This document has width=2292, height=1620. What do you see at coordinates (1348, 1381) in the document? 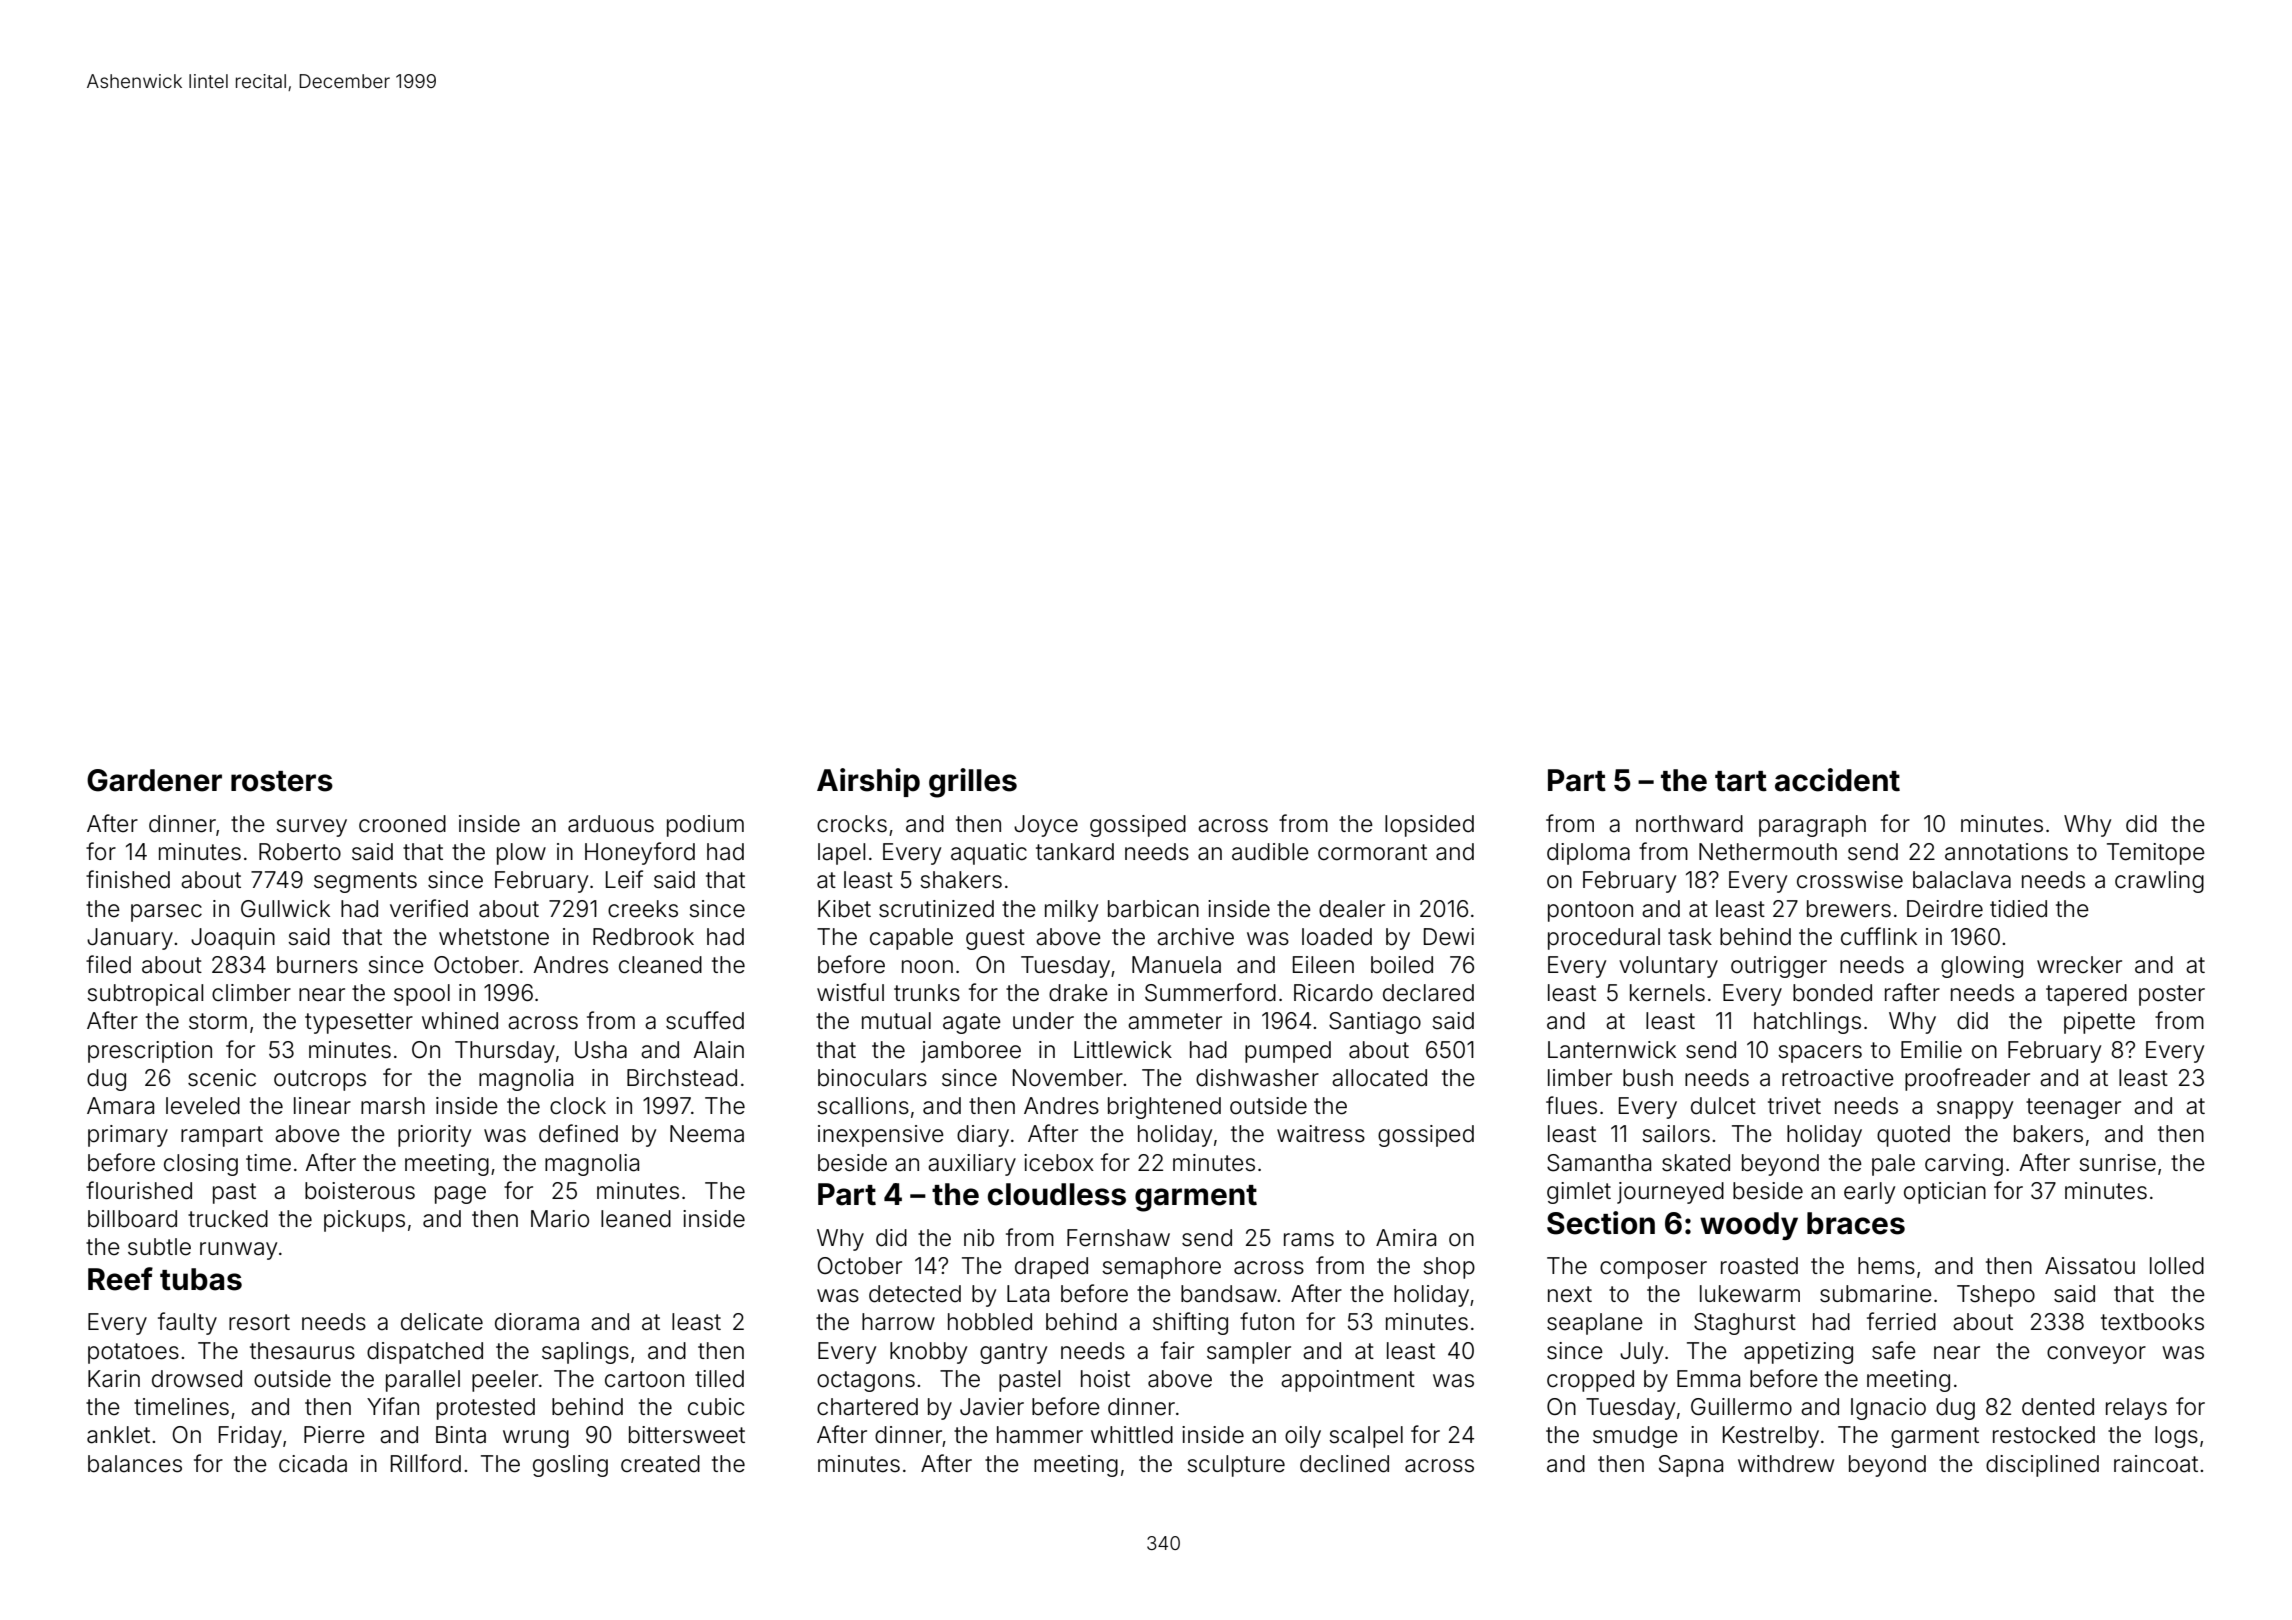
I see `appointment` at bounding box center [1348, 1381].
